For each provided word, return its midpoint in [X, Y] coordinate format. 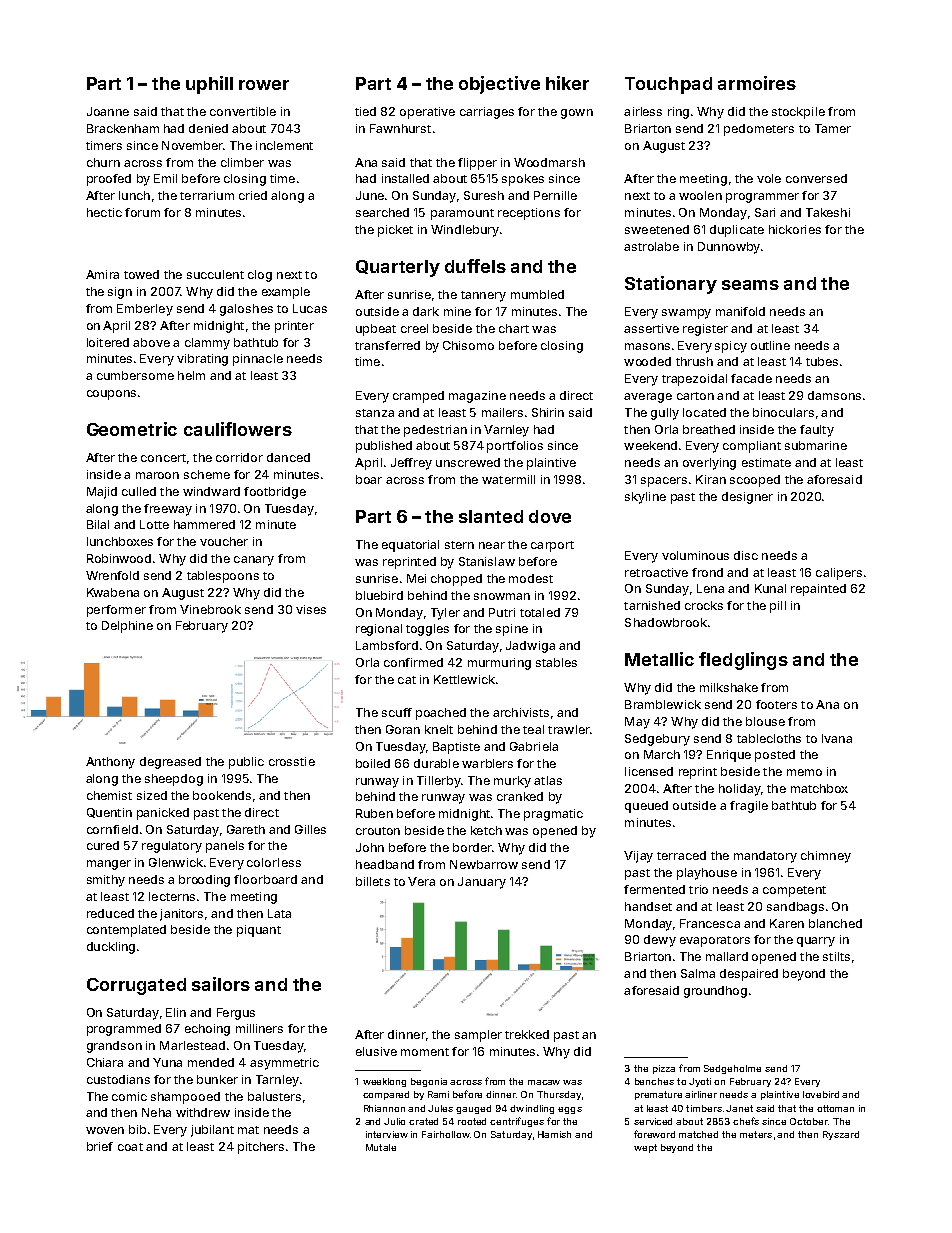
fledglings [743, 661]
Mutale [381, 1147]
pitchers [261, 1148]
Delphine [127, 627]
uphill [209, 85]
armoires [757, 83]
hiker [567, 83]
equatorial [410, 546]
